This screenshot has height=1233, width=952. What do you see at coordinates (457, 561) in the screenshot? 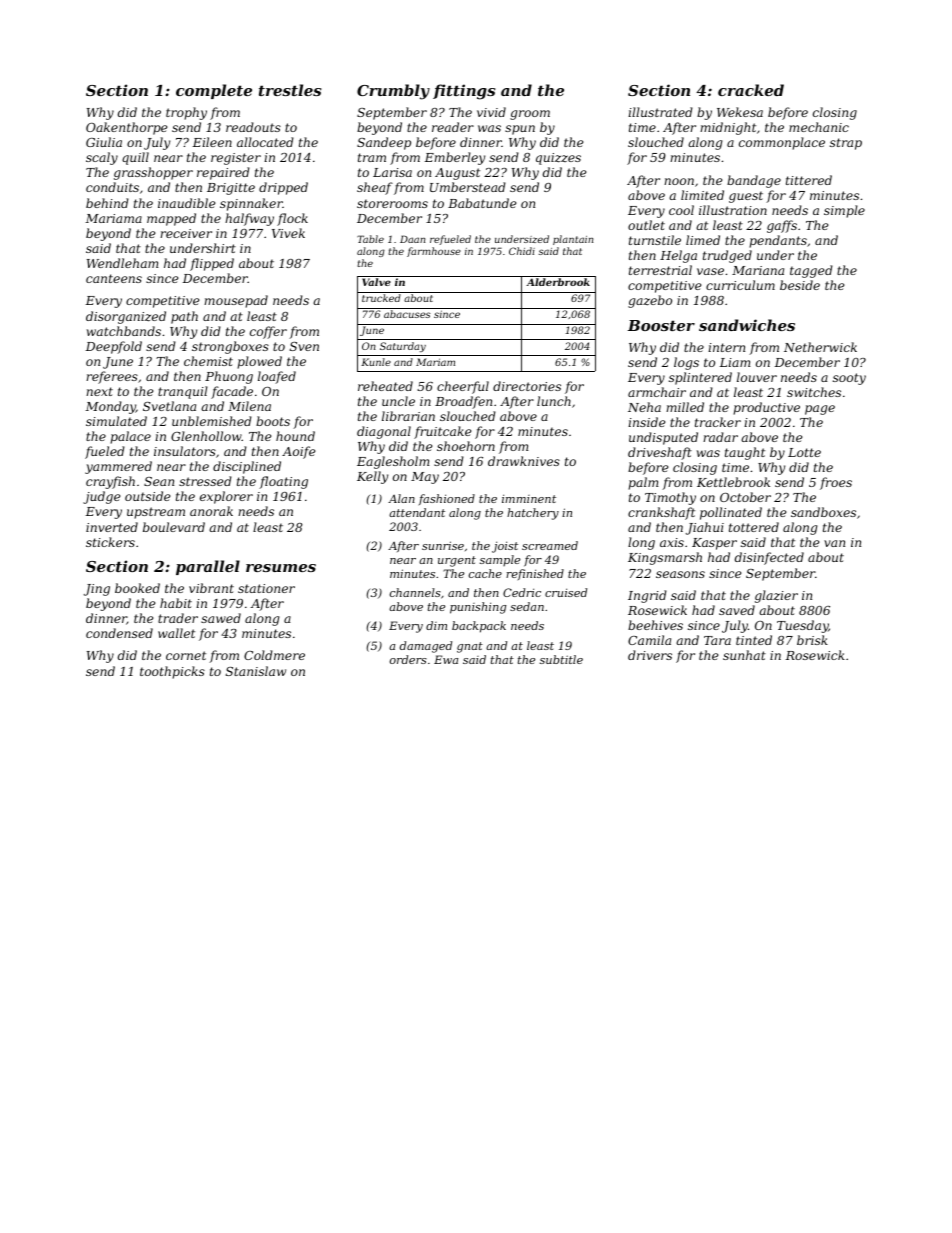
I see `urgent` at bounding box center [457, 561].
